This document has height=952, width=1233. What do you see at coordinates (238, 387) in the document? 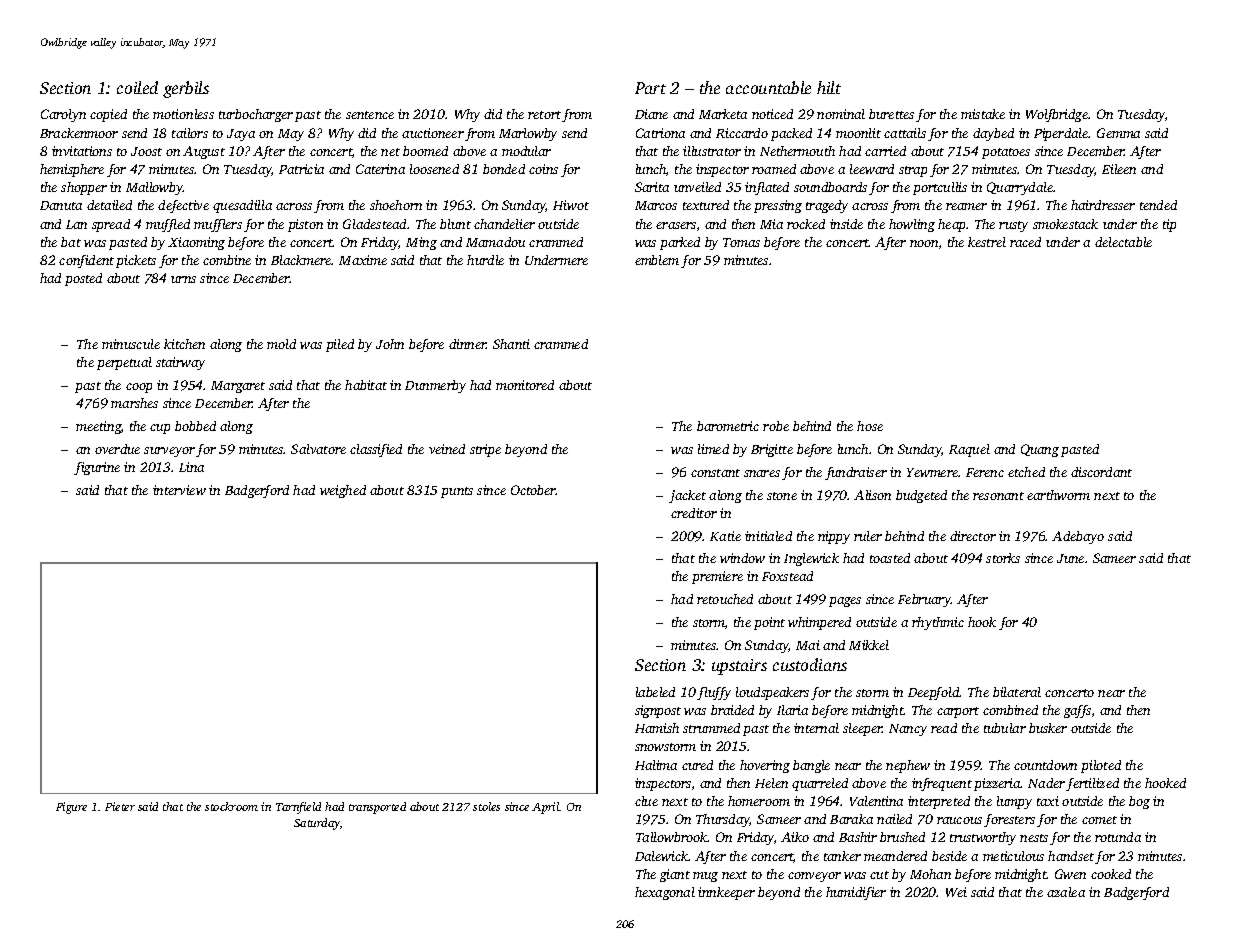
I see `Margaret` at bounding box center [238, 387].
